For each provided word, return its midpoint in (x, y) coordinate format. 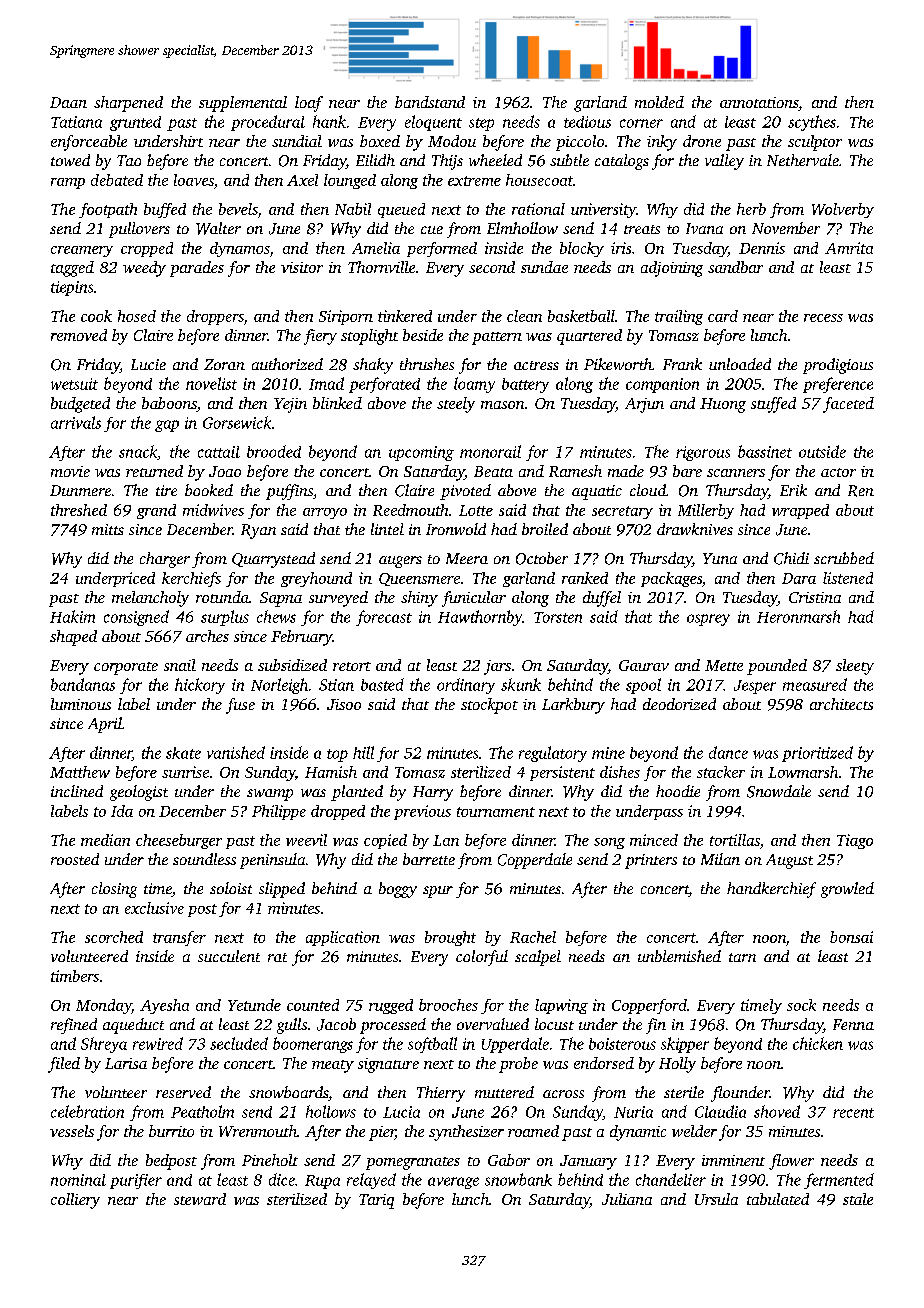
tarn (742, 957)
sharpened (128, 104)
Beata (493, 471)
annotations (759, 102)
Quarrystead (273, 560)
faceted (848, 405)
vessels (72, 1131)
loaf (309, 104)
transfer (179, 938)
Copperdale (535, 861)
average (453, 1183)
